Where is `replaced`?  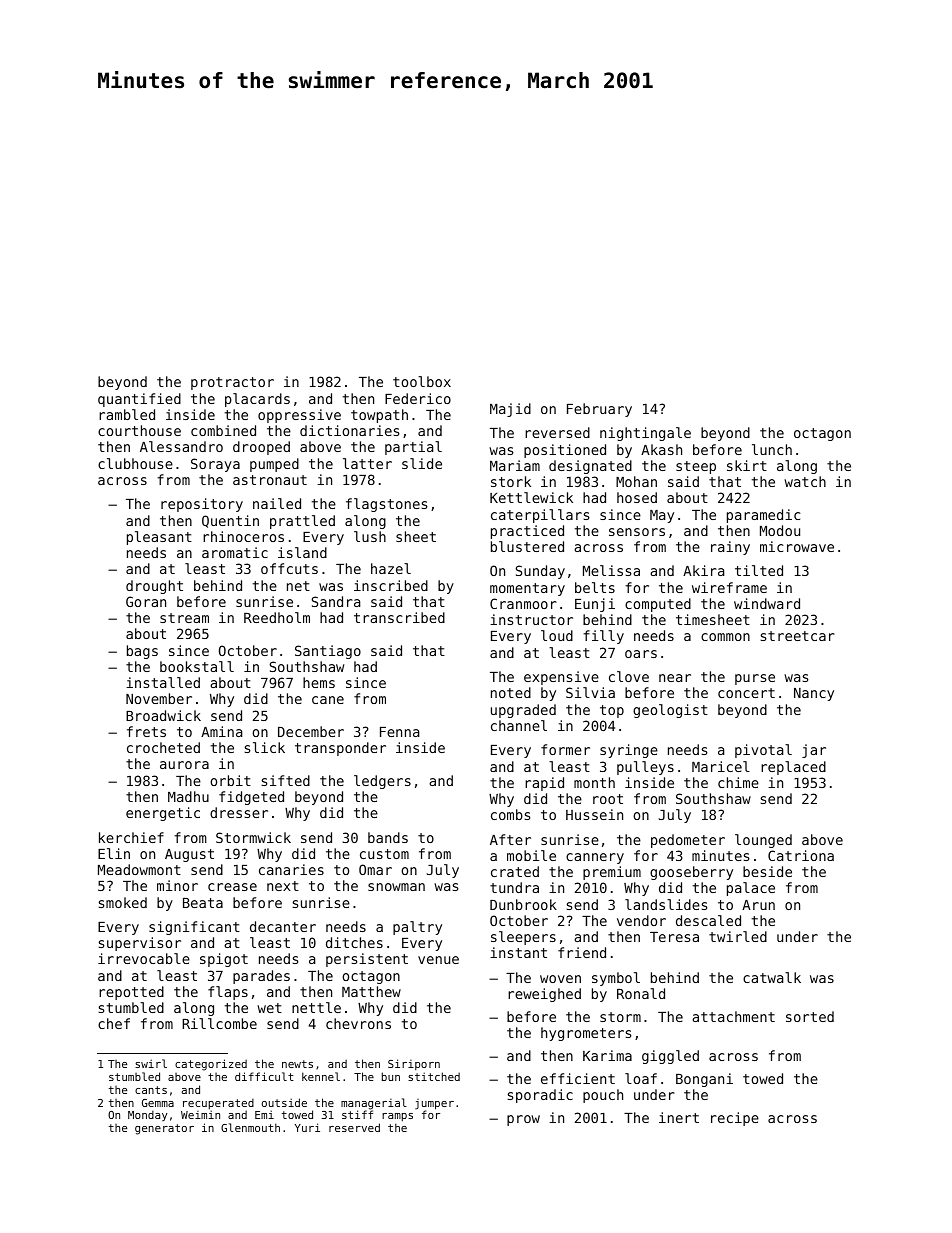 replaced is located at coordinates (793, 768).
